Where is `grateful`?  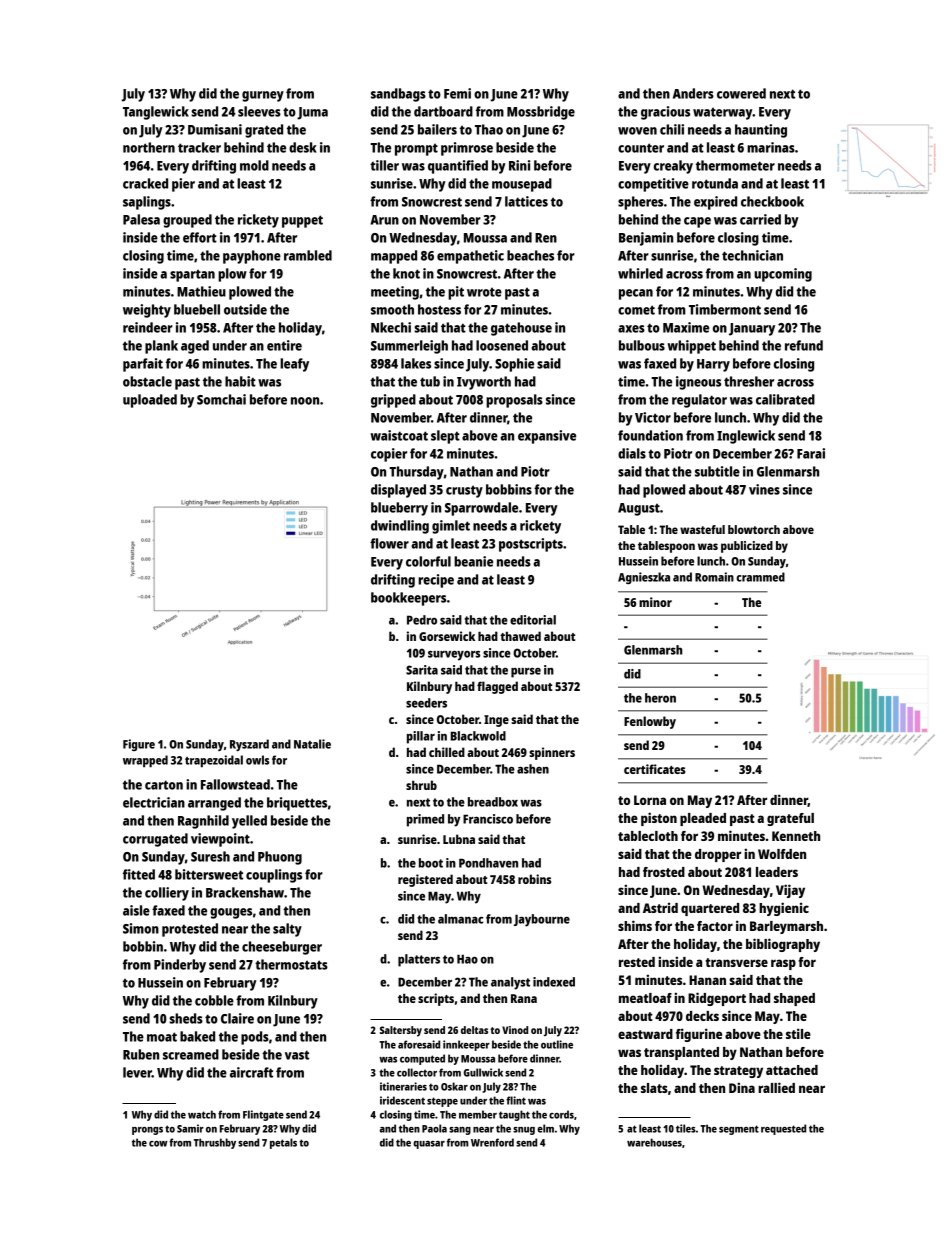
grateful is located at coordinates (790, 819).
